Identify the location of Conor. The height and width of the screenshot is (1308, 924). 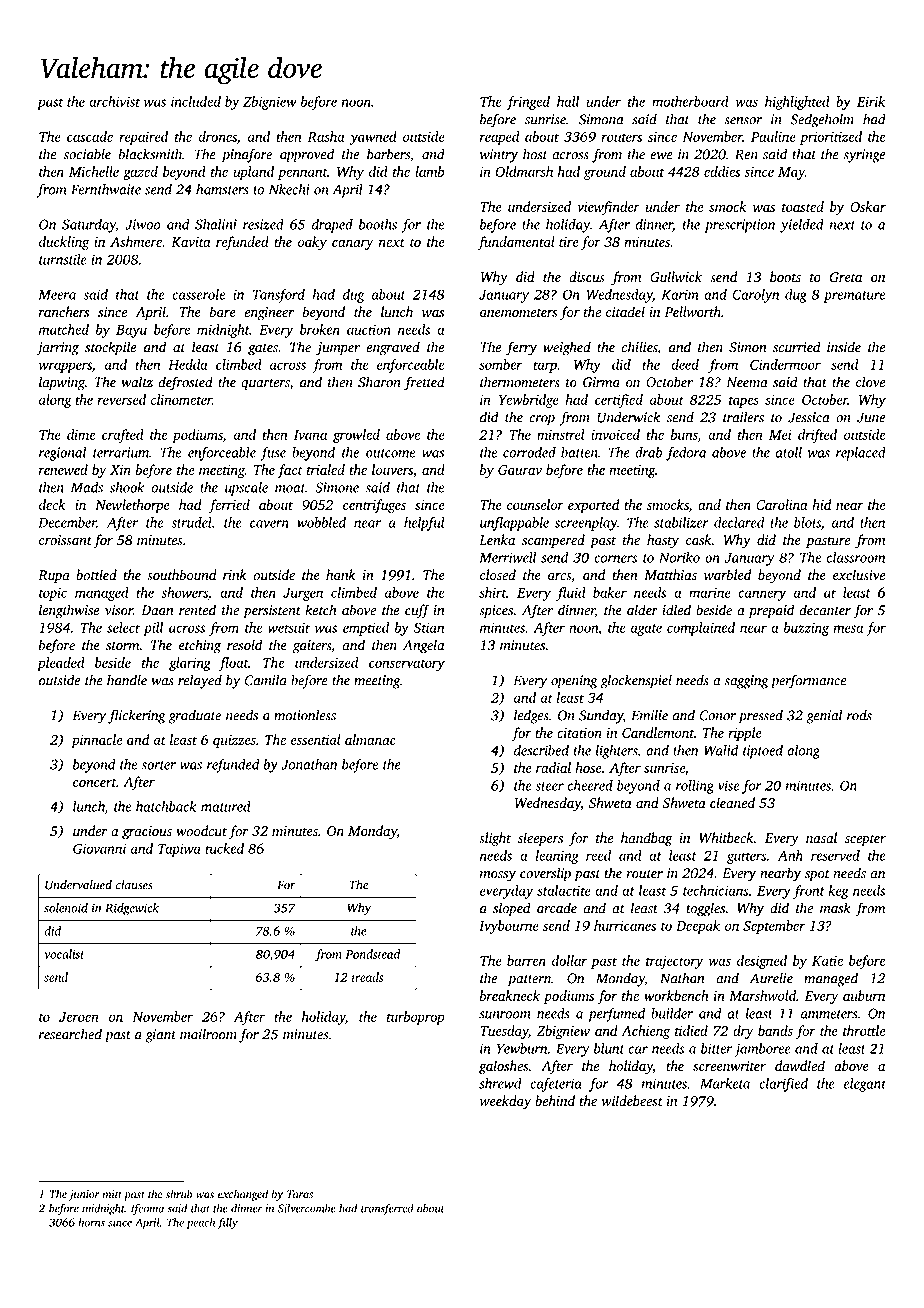
(718, 715).
